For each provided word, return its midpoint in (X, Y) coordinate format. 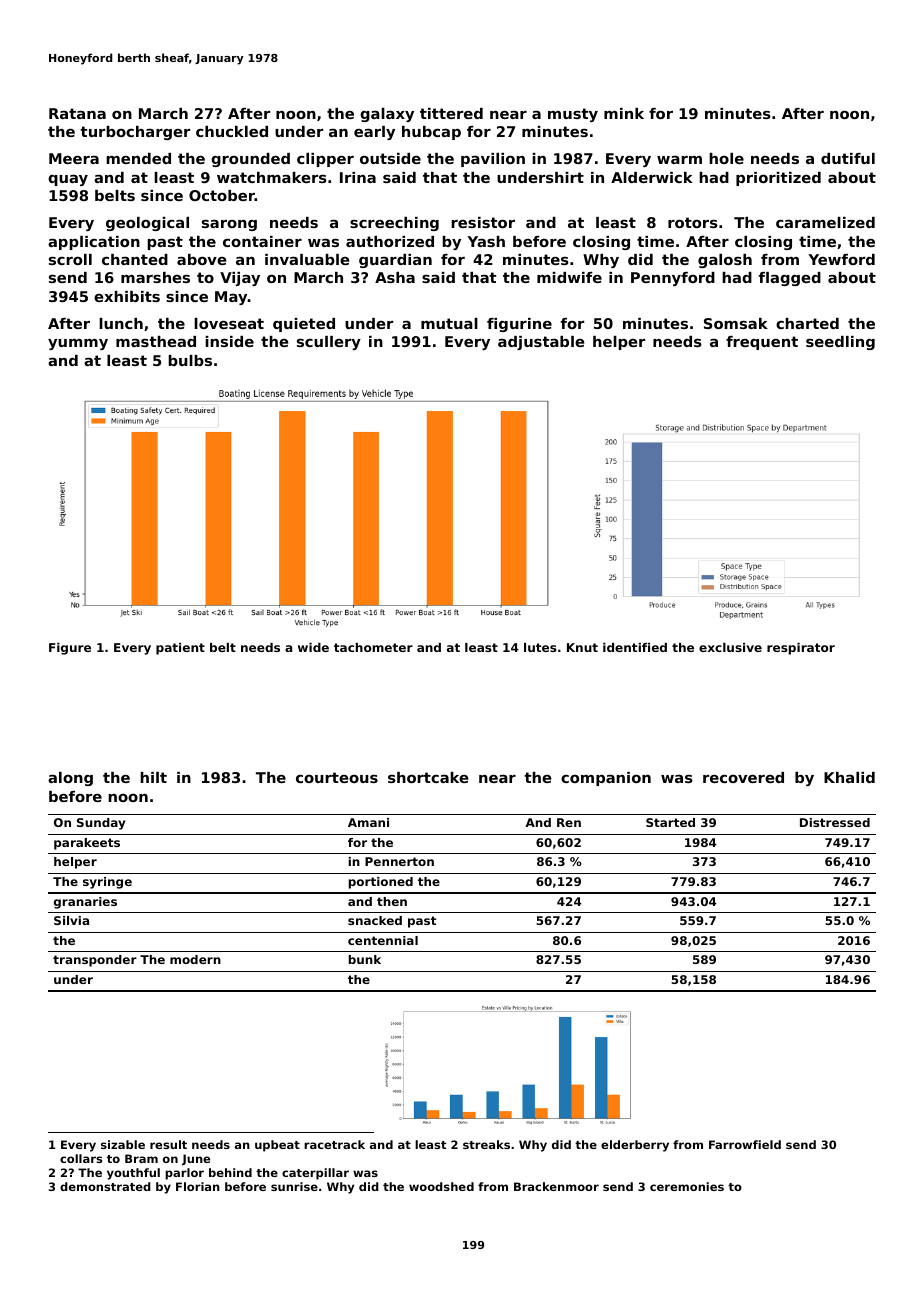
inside (229, 341)
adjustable (541, 343)
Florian (198, 1186)
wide (313, 647)
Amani (368, 822)
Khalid (849, 777)
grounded (250, 160)
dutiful (848, 158)
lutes (540, 647)
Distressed (835, 822)
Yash (486, 241)
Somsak (736, 323)
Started (670, 822)
